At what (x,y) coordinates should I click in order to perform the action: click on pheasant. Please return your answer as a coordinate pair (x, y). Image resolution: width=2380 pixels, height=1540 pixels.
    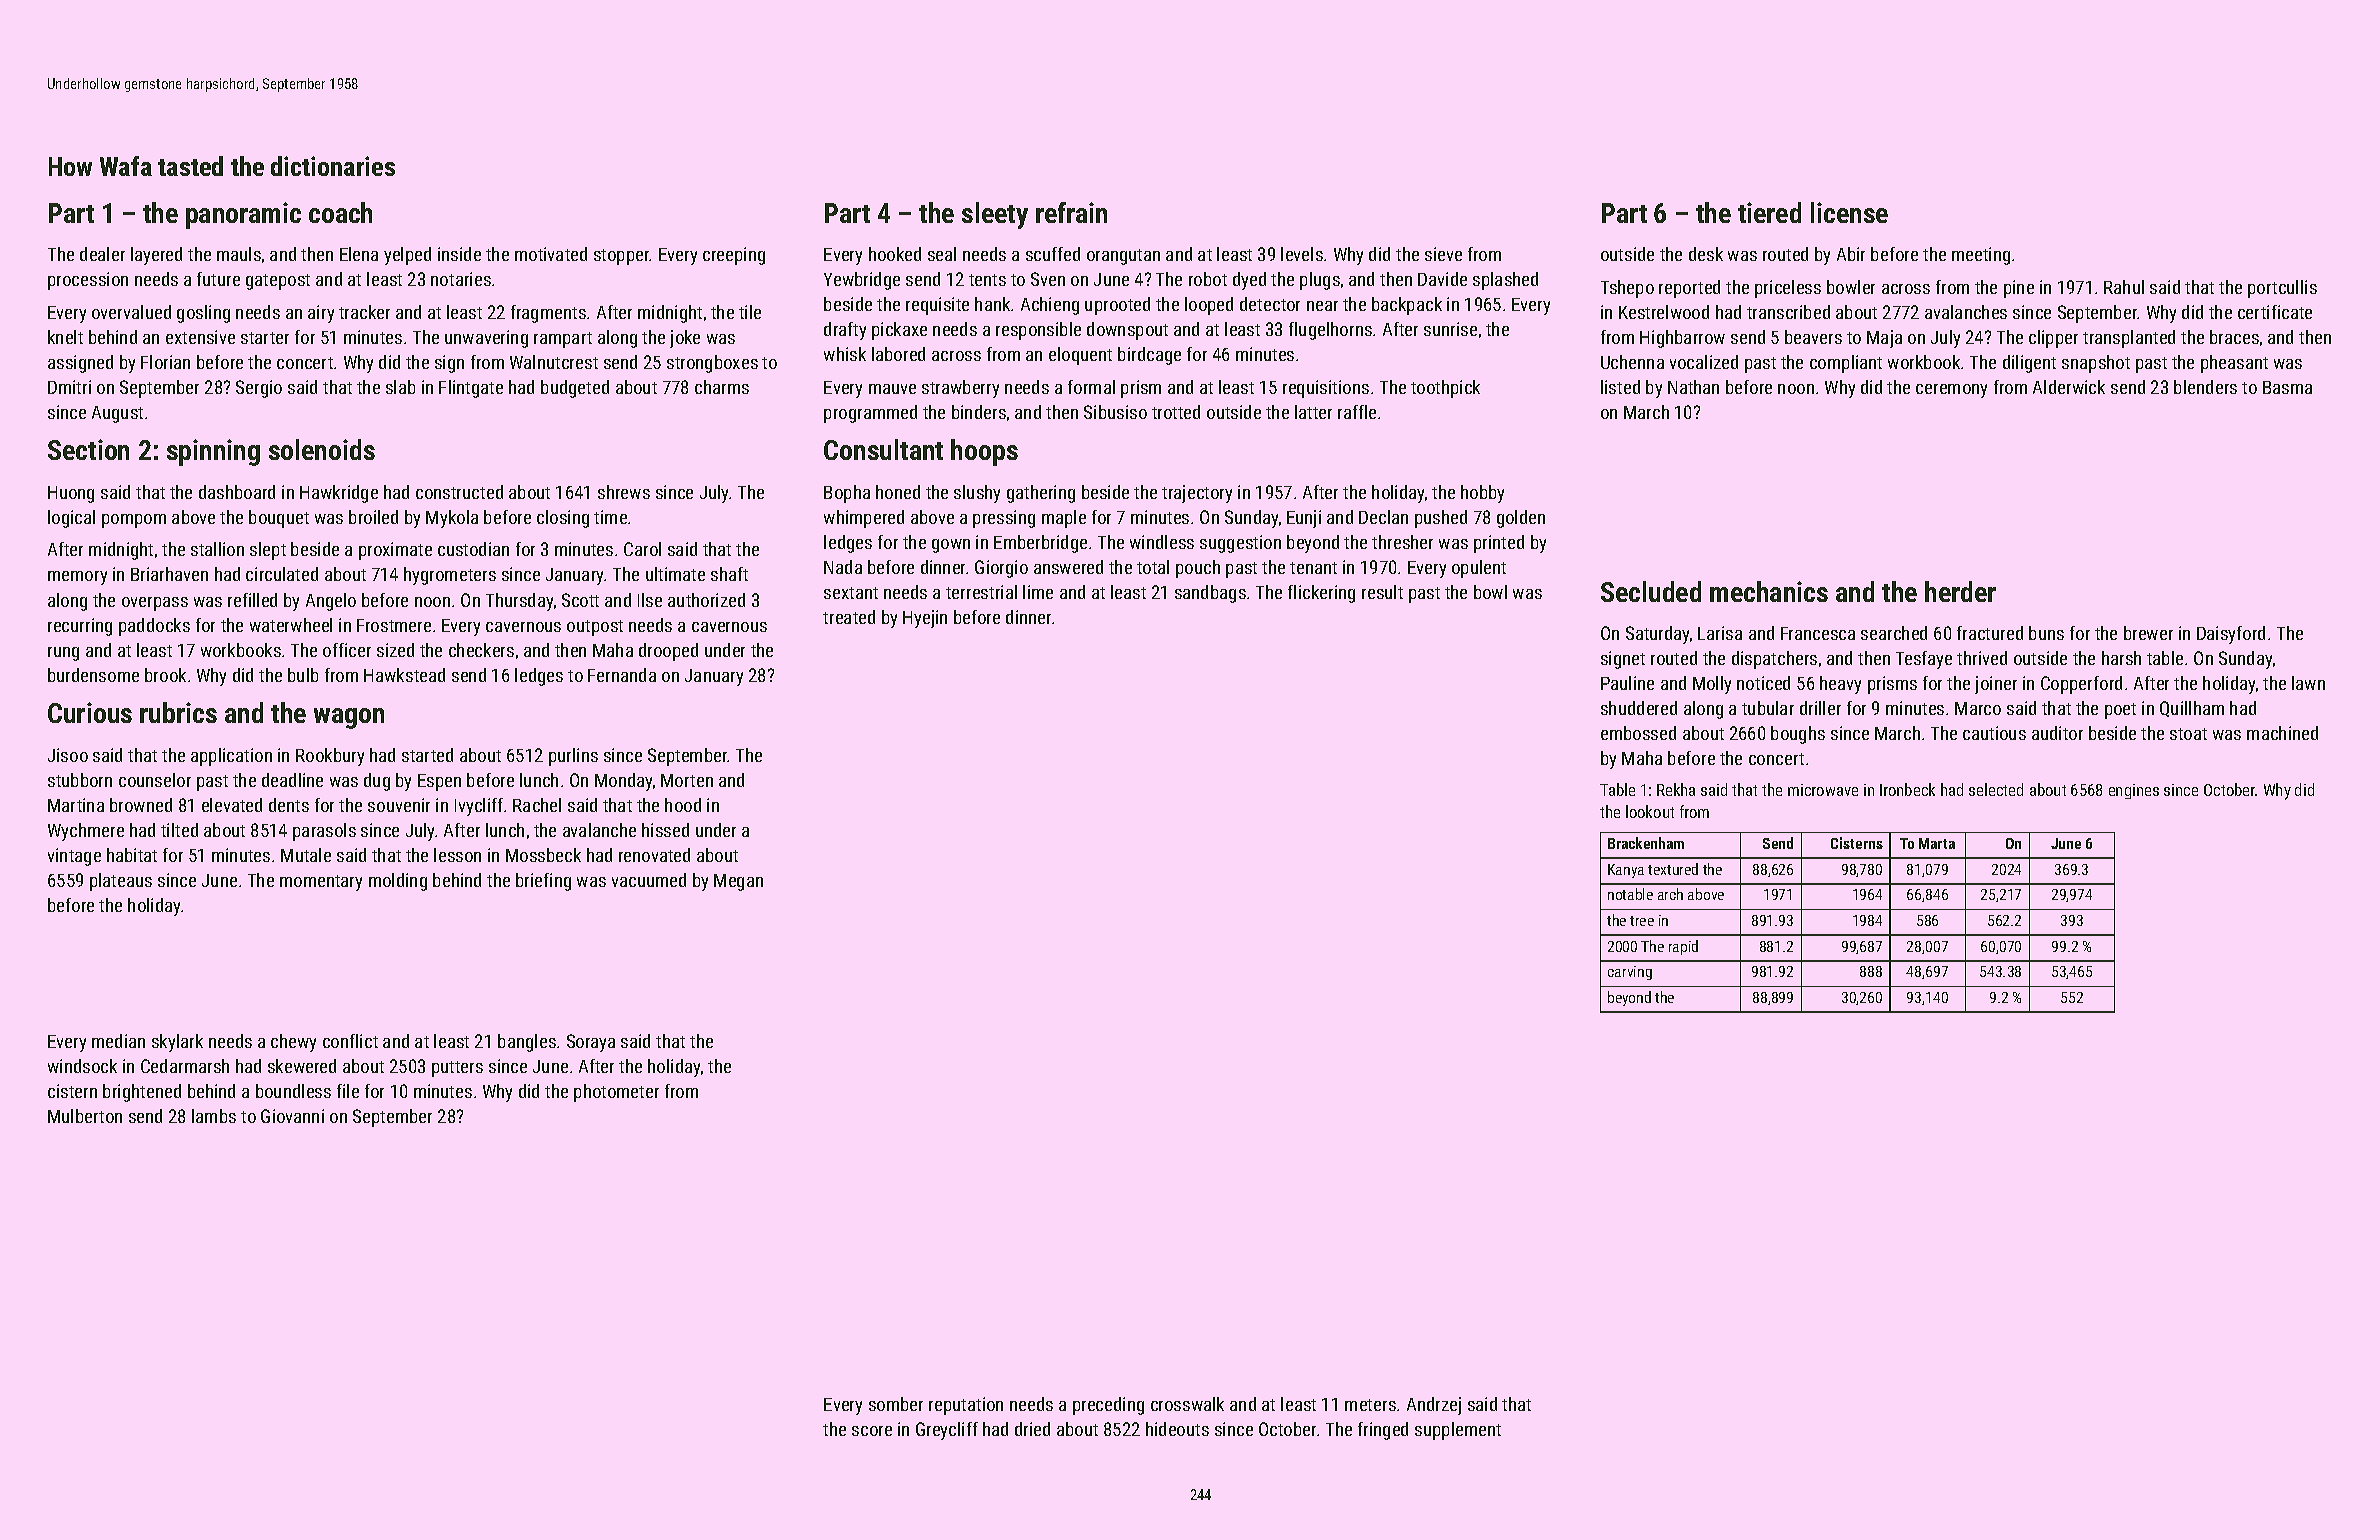
    Looking at the image, I should click on (2234, 364).
